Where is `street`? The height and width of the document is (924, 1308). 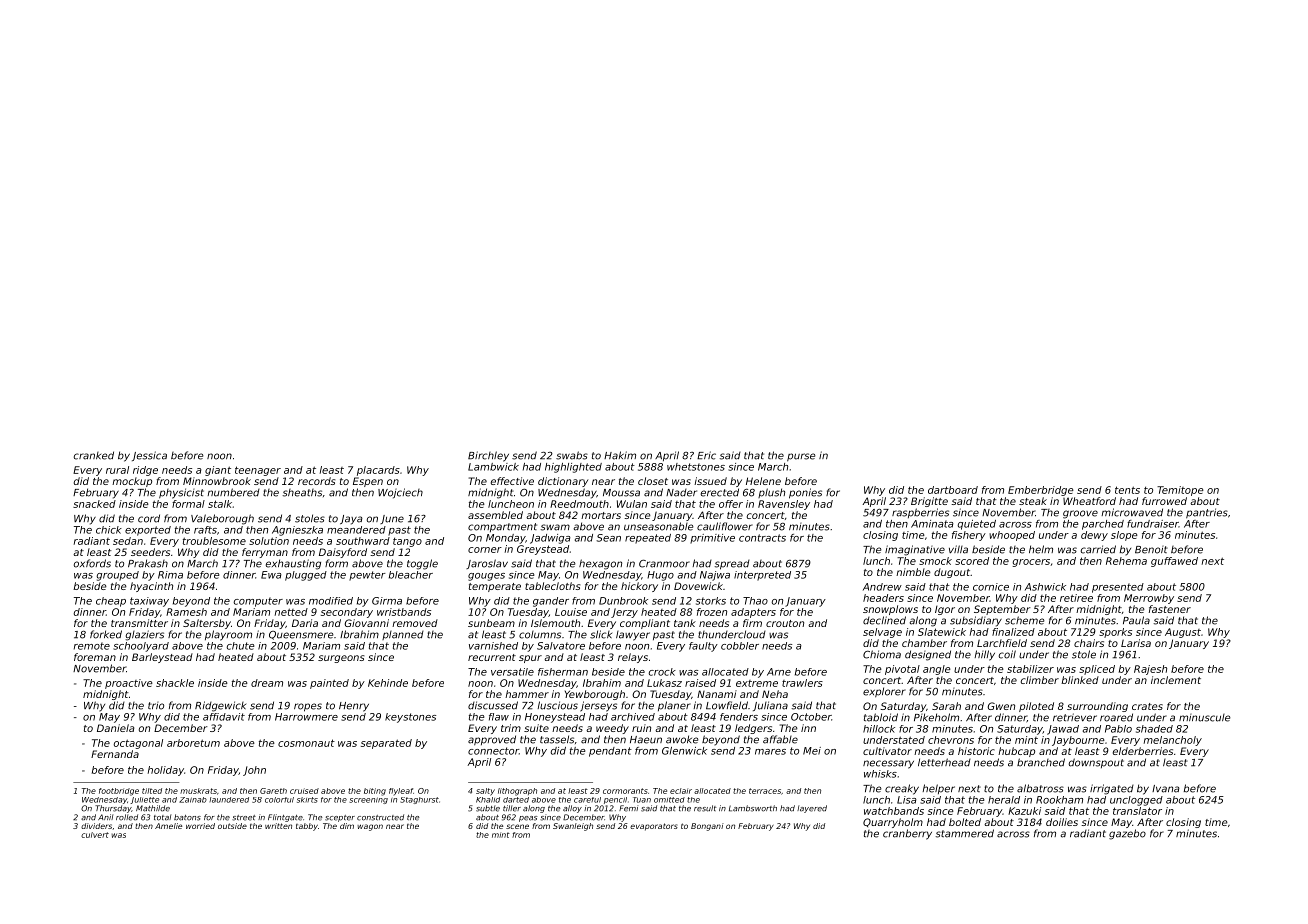
street is located at coordinates (244, 818).
